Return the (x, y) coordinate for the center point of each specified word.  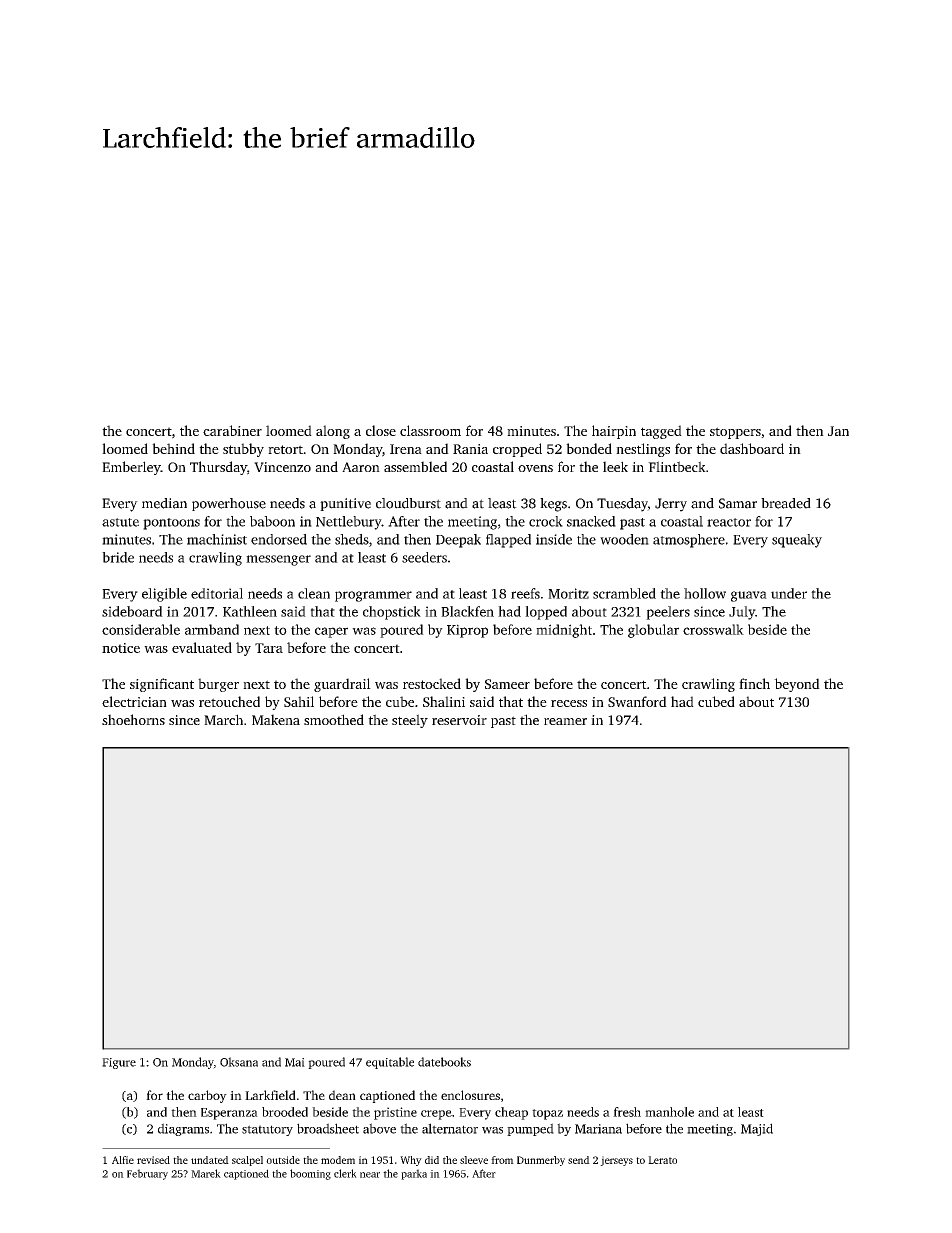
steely (410, 721)
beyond (797, 685)
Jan (838, 431)
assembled (415, 466)
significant (162, 685)
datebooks (444, 1062)
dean (342, 1095)
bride (118, 557)
